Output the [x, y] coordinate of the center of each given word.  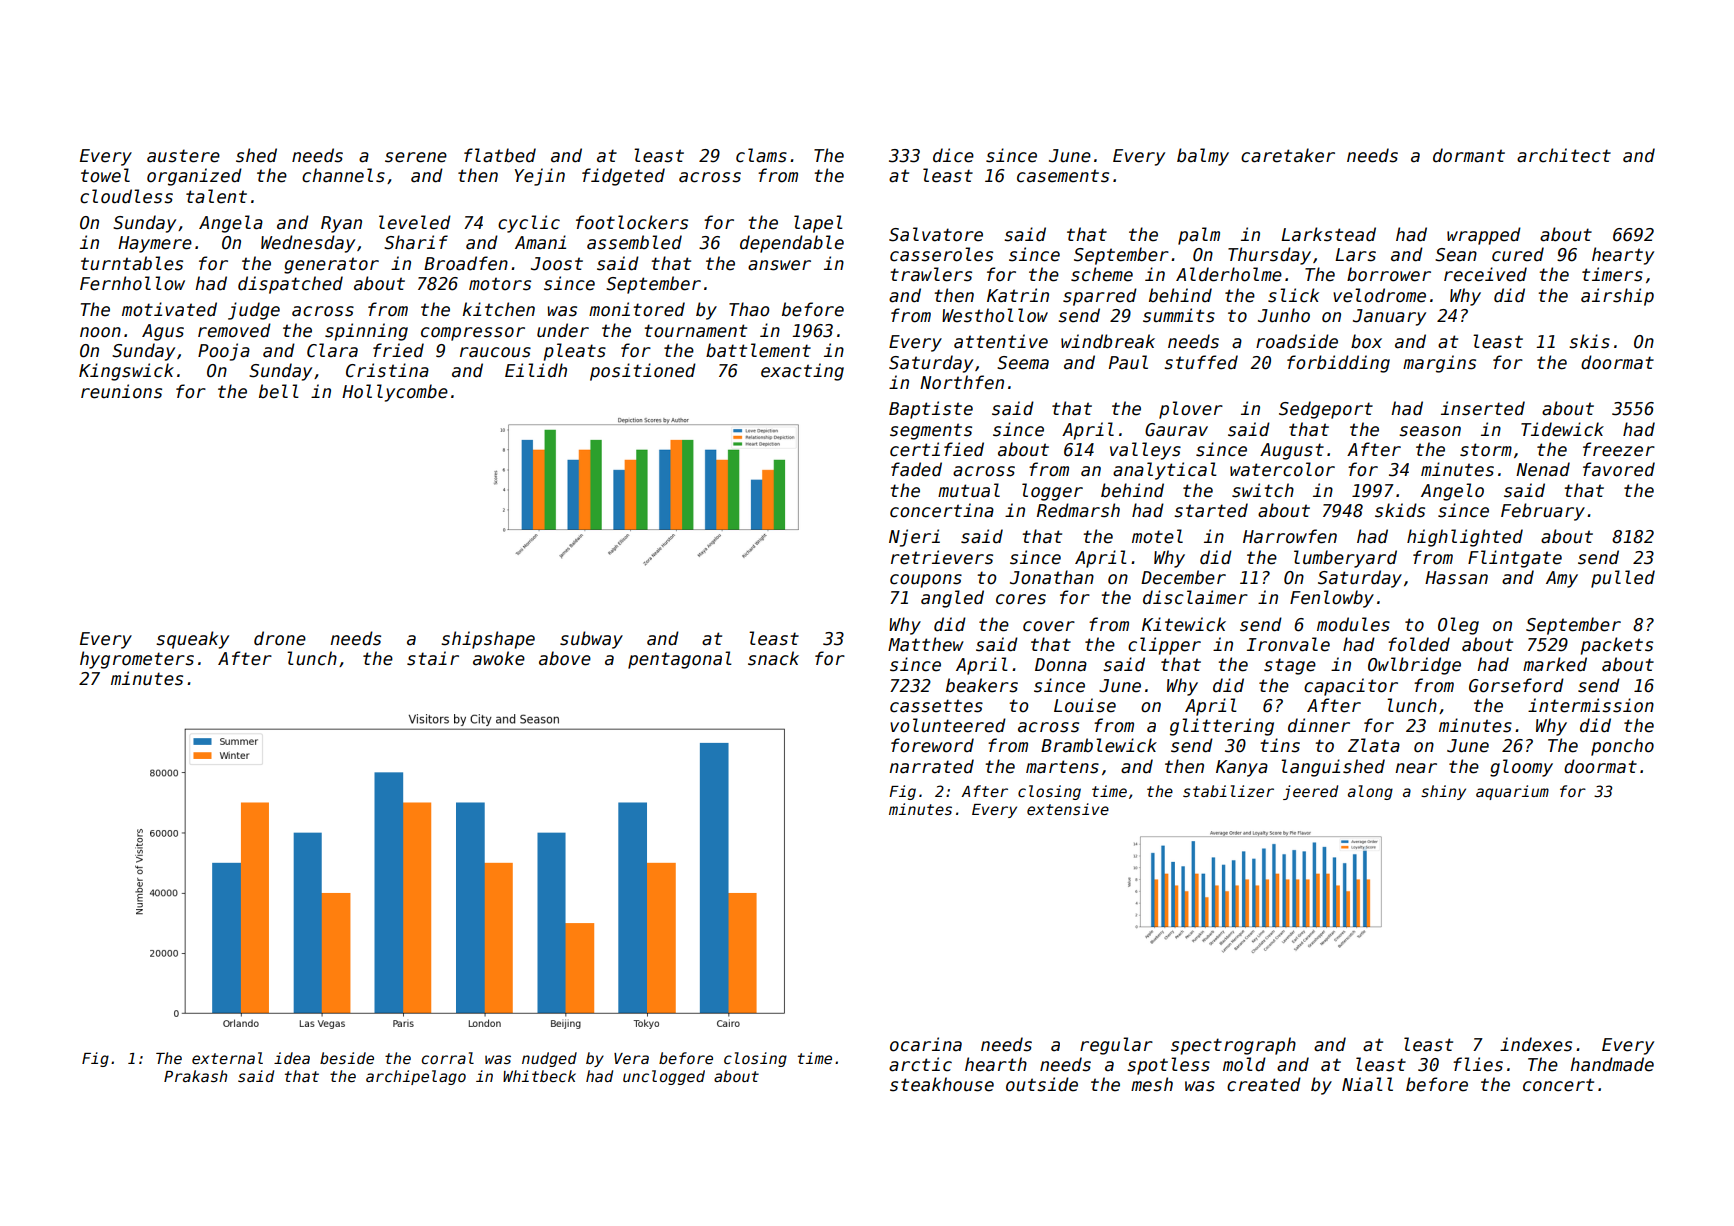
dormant [1469, 155]
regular [1116, 1046]
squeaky [192, 640]
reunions [121, 391]
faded [916, 469]
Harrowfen [1290, 536]
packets [1617, 646]
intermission [1591, 705]
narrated [931, 766]
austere [183, 156]
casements [1063, 176]
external [227, 1058]
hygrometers [137, 660]
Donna [1061, 665]
